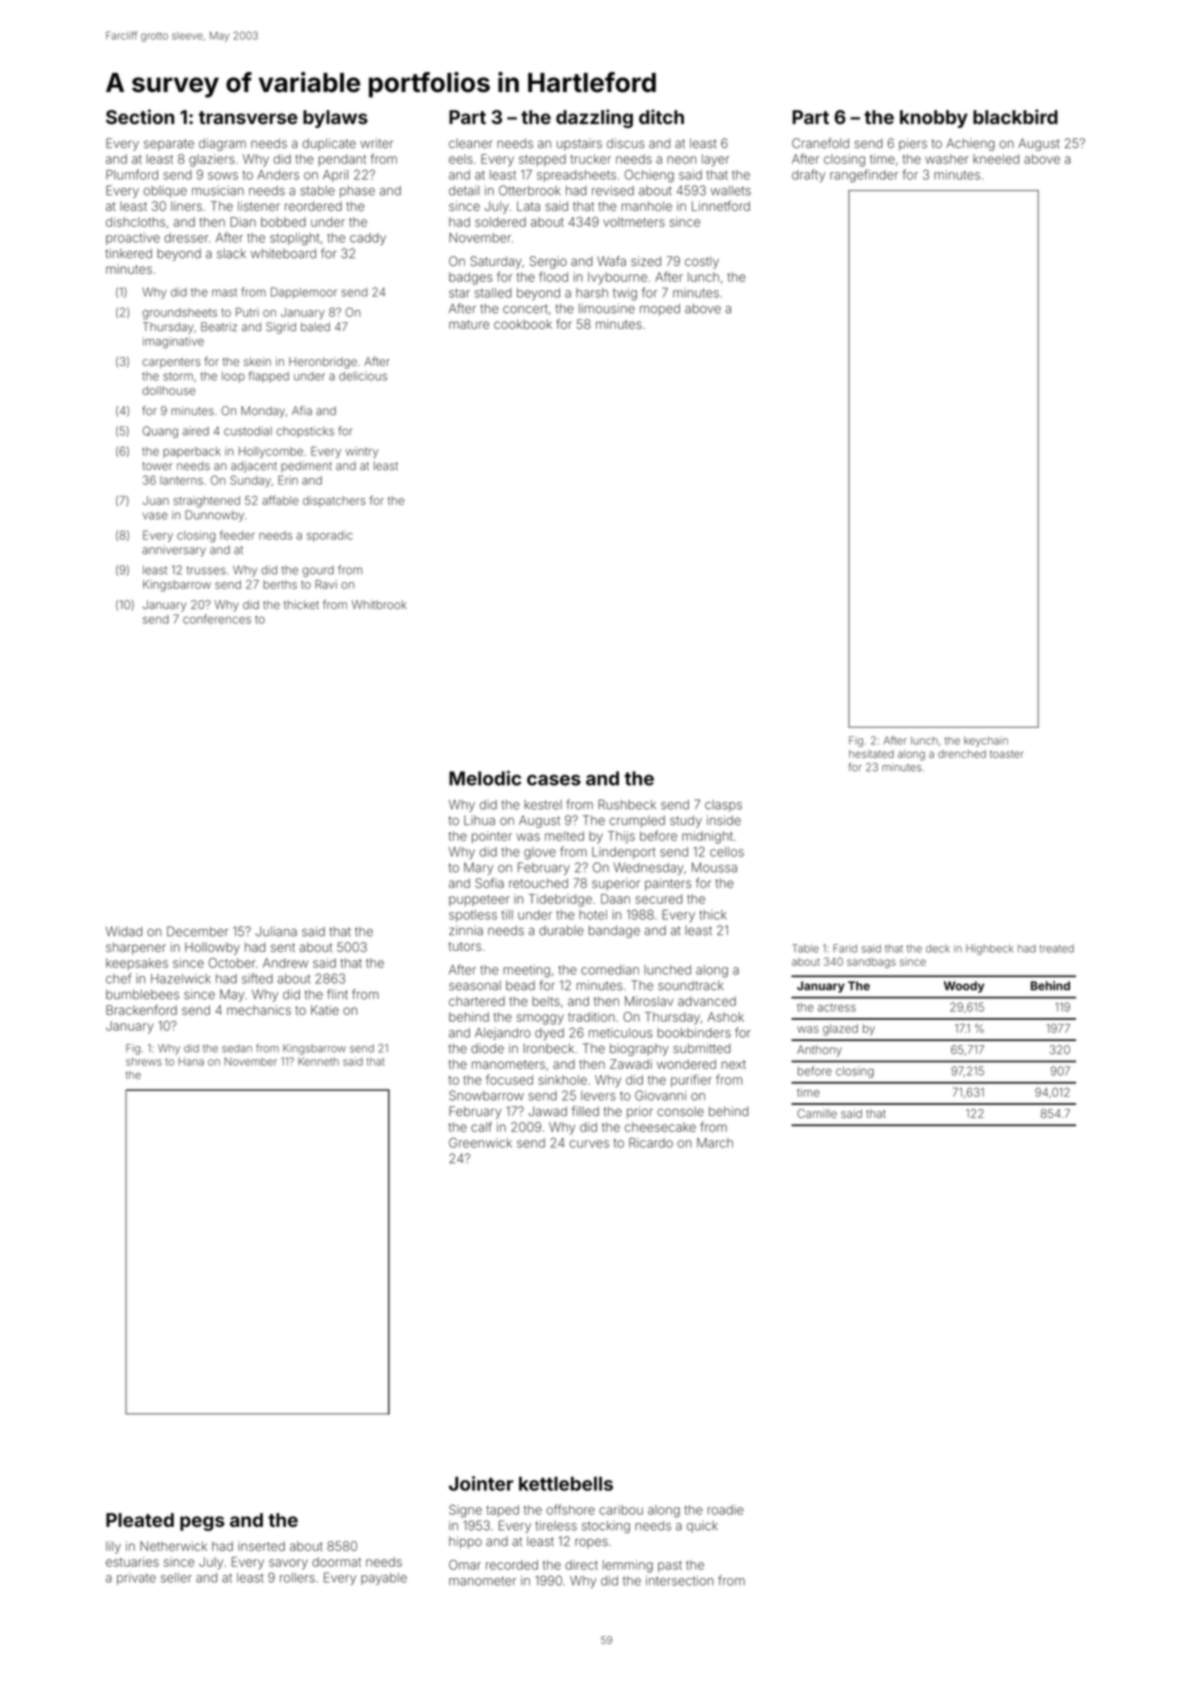 The width and height of the screenshot is (1201, 1698). Describe the element at coordinates (864, 176) in the screenshot. I see `rangefinder` at that location.
